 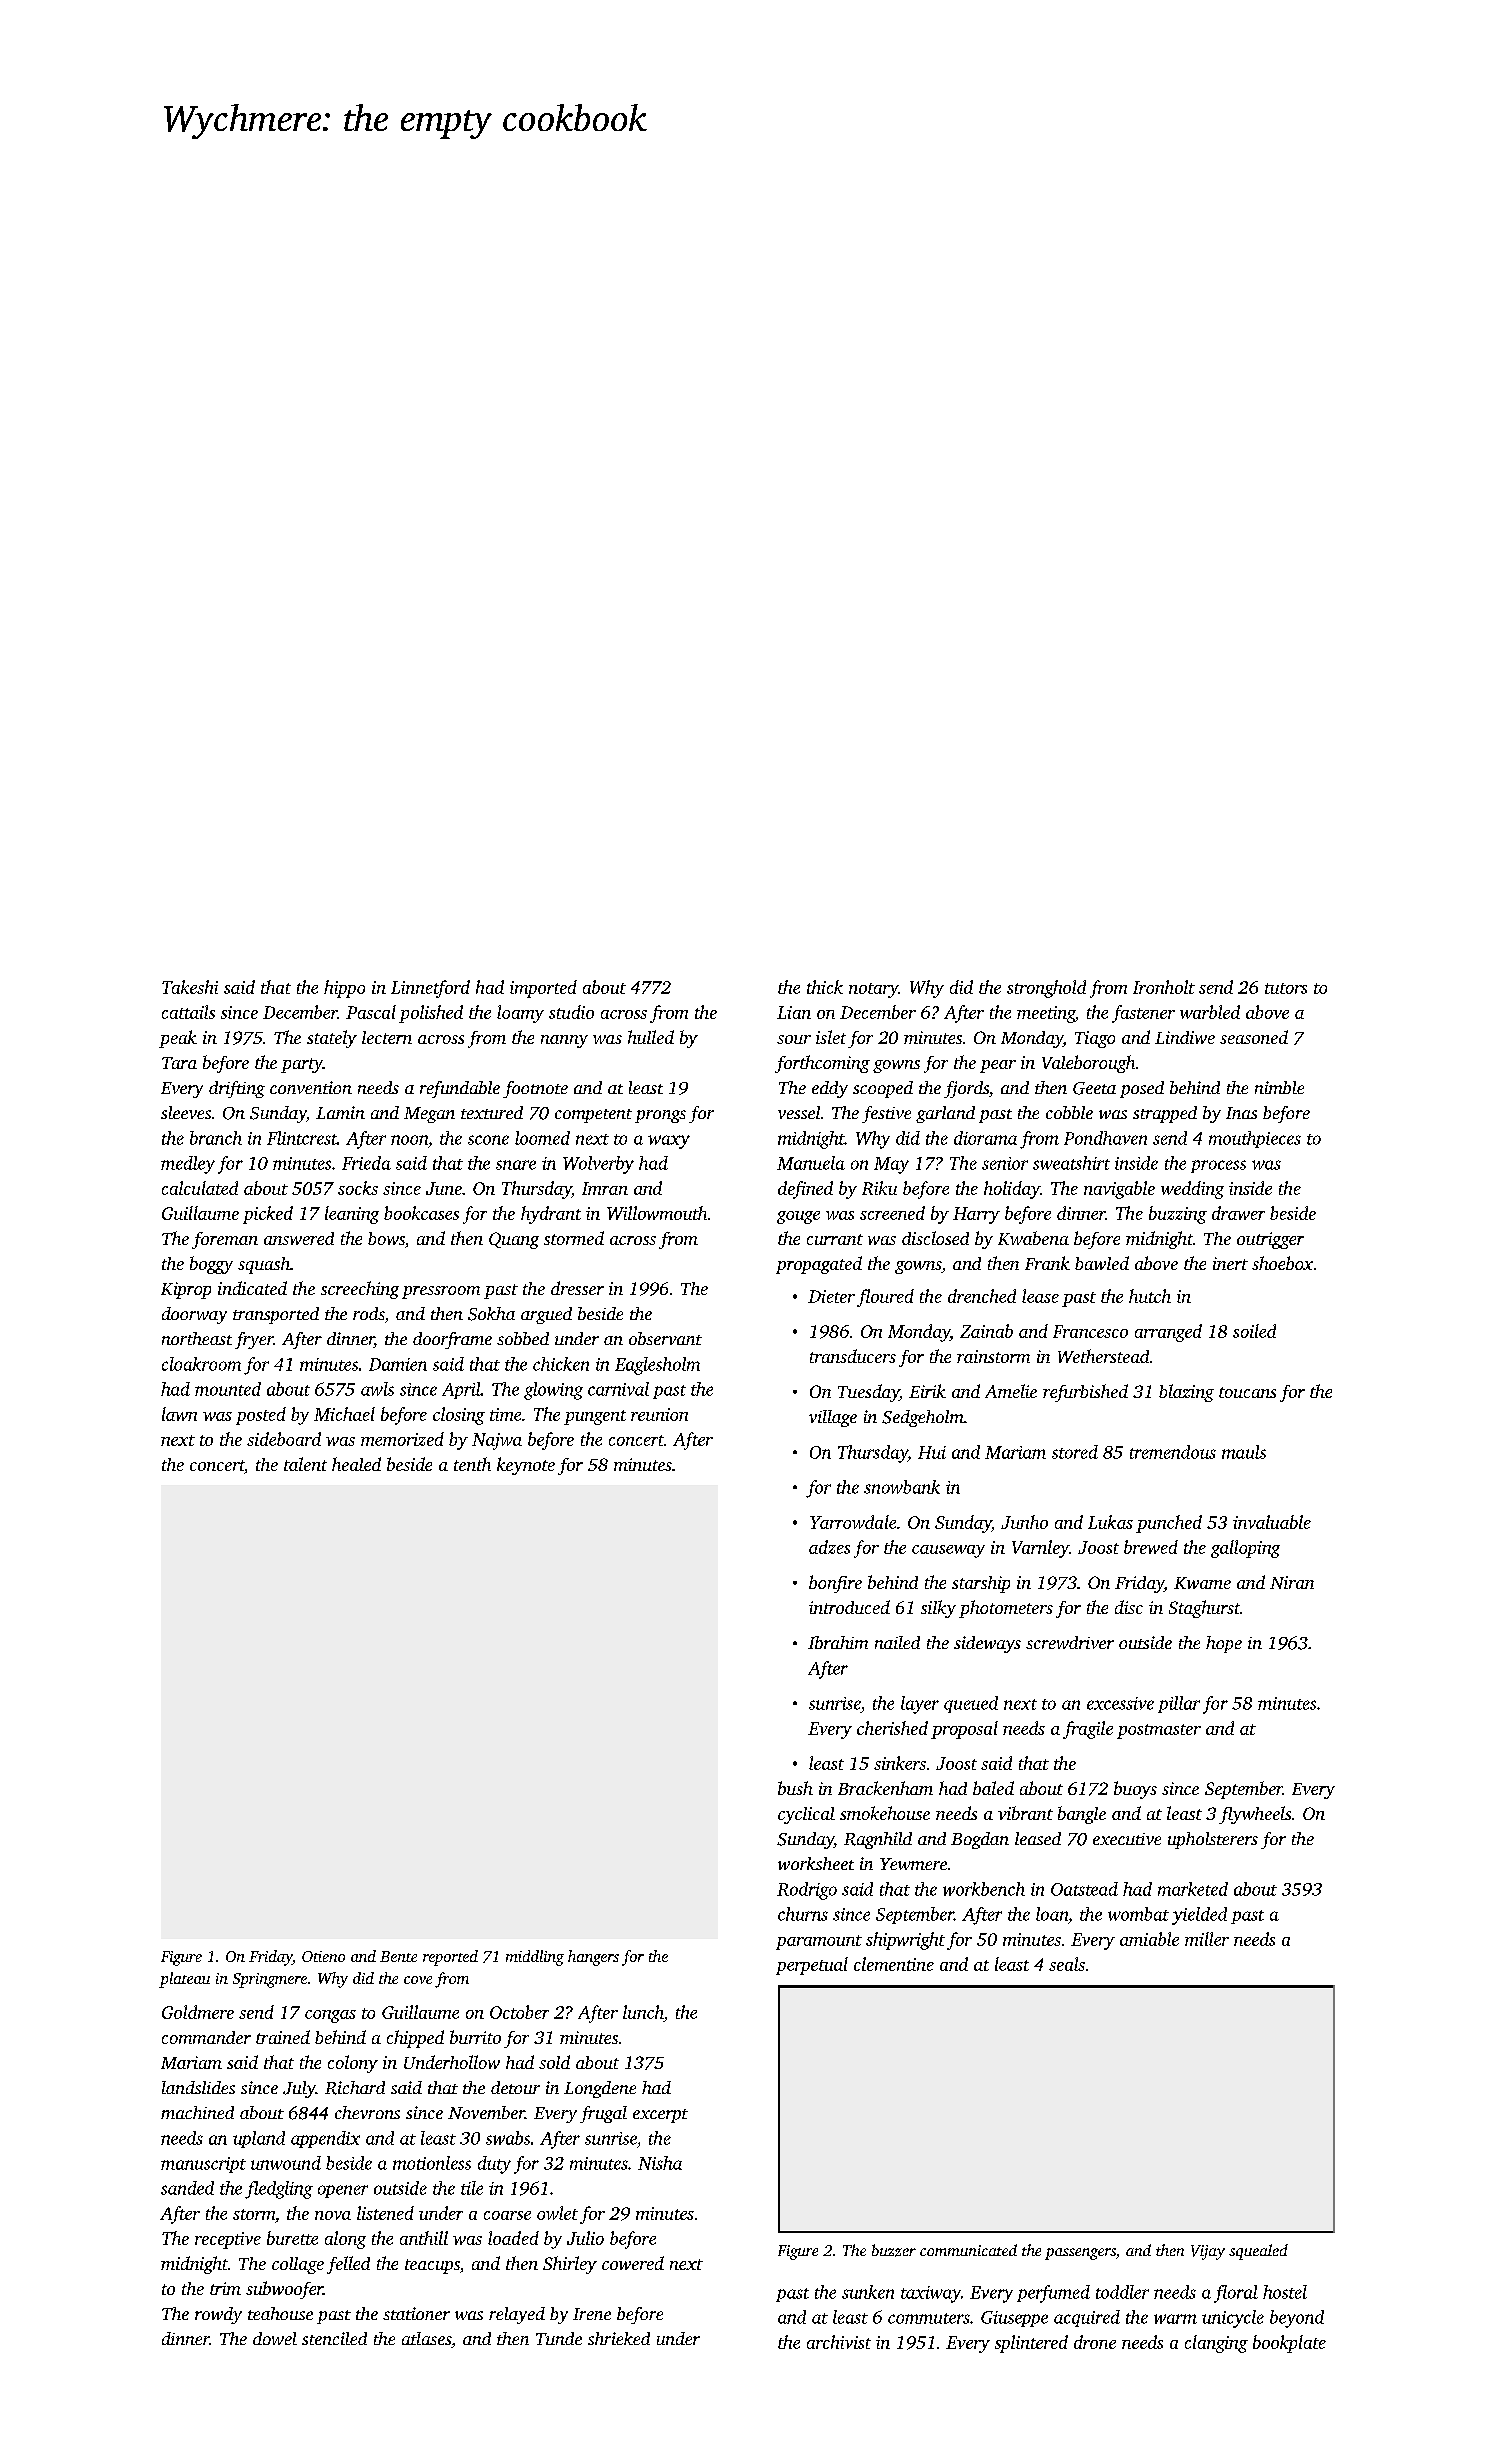 What do you see at coordinates (1011, 1391) in the screenshot?
I see `Amelie` at bounding box center [1011, 1391].
